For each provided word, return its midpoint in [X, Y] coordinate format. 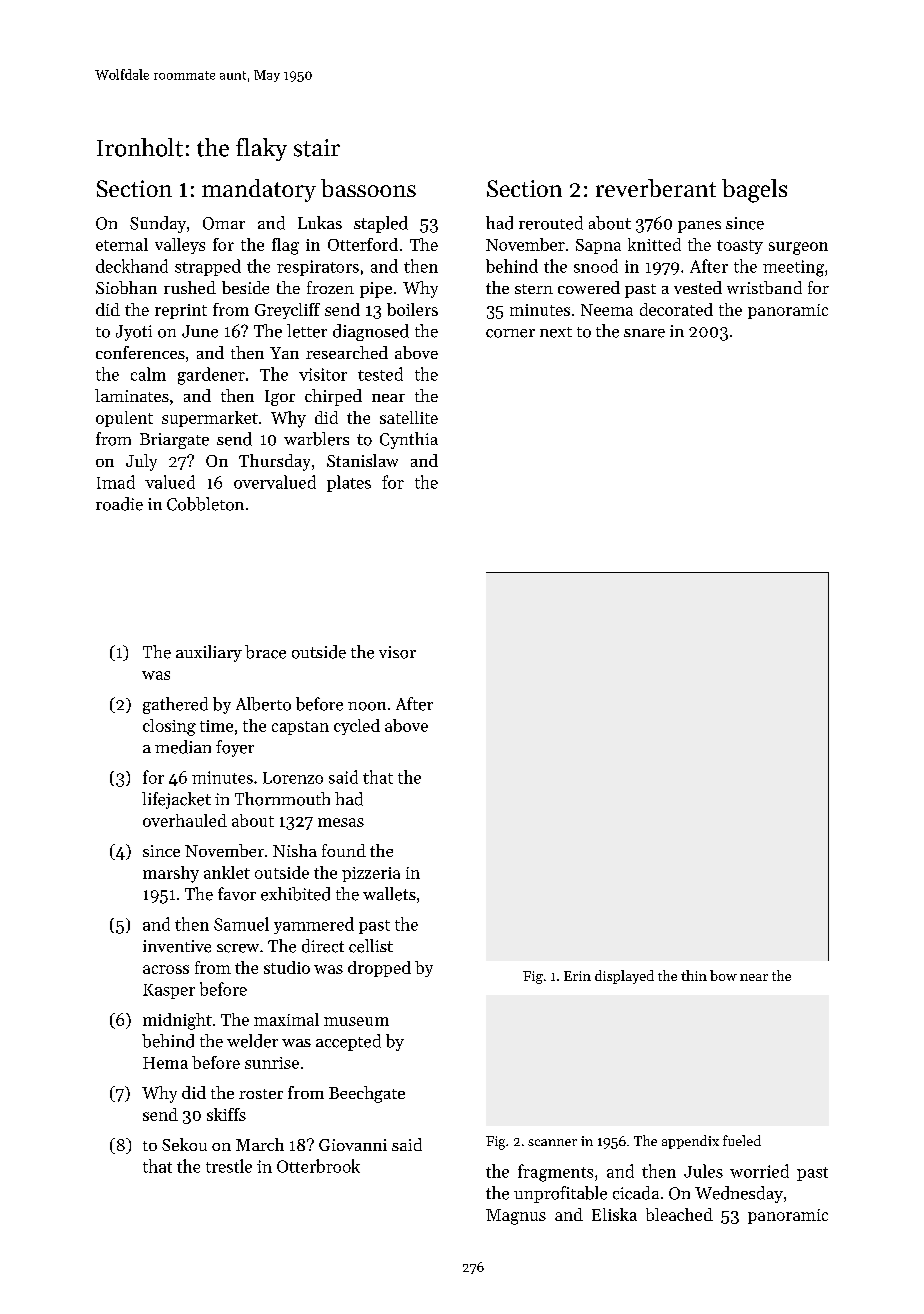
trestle [229, 1166]
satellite [409, 417]
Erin [577, 976]
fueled [742, 1140]
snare [644, 333]
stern [534, 289]
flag [285, 246]
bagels [754, 191]
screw [238, 948]
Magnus [516, 1217]
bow [723, 975]
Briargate [174, 441]
